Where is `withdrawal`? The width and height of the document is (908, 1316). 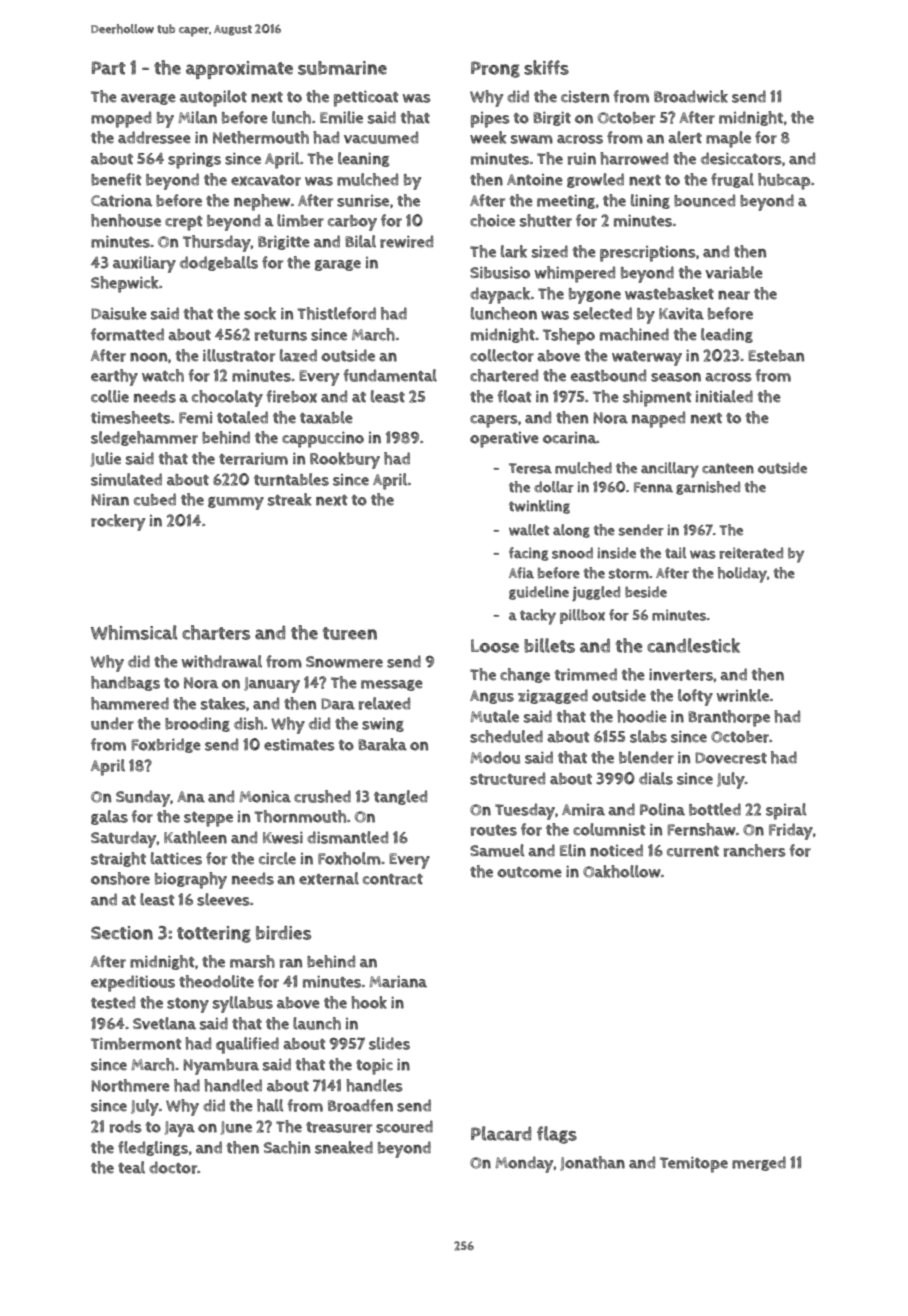
withdrawal is located at coordinates (222, 661).
